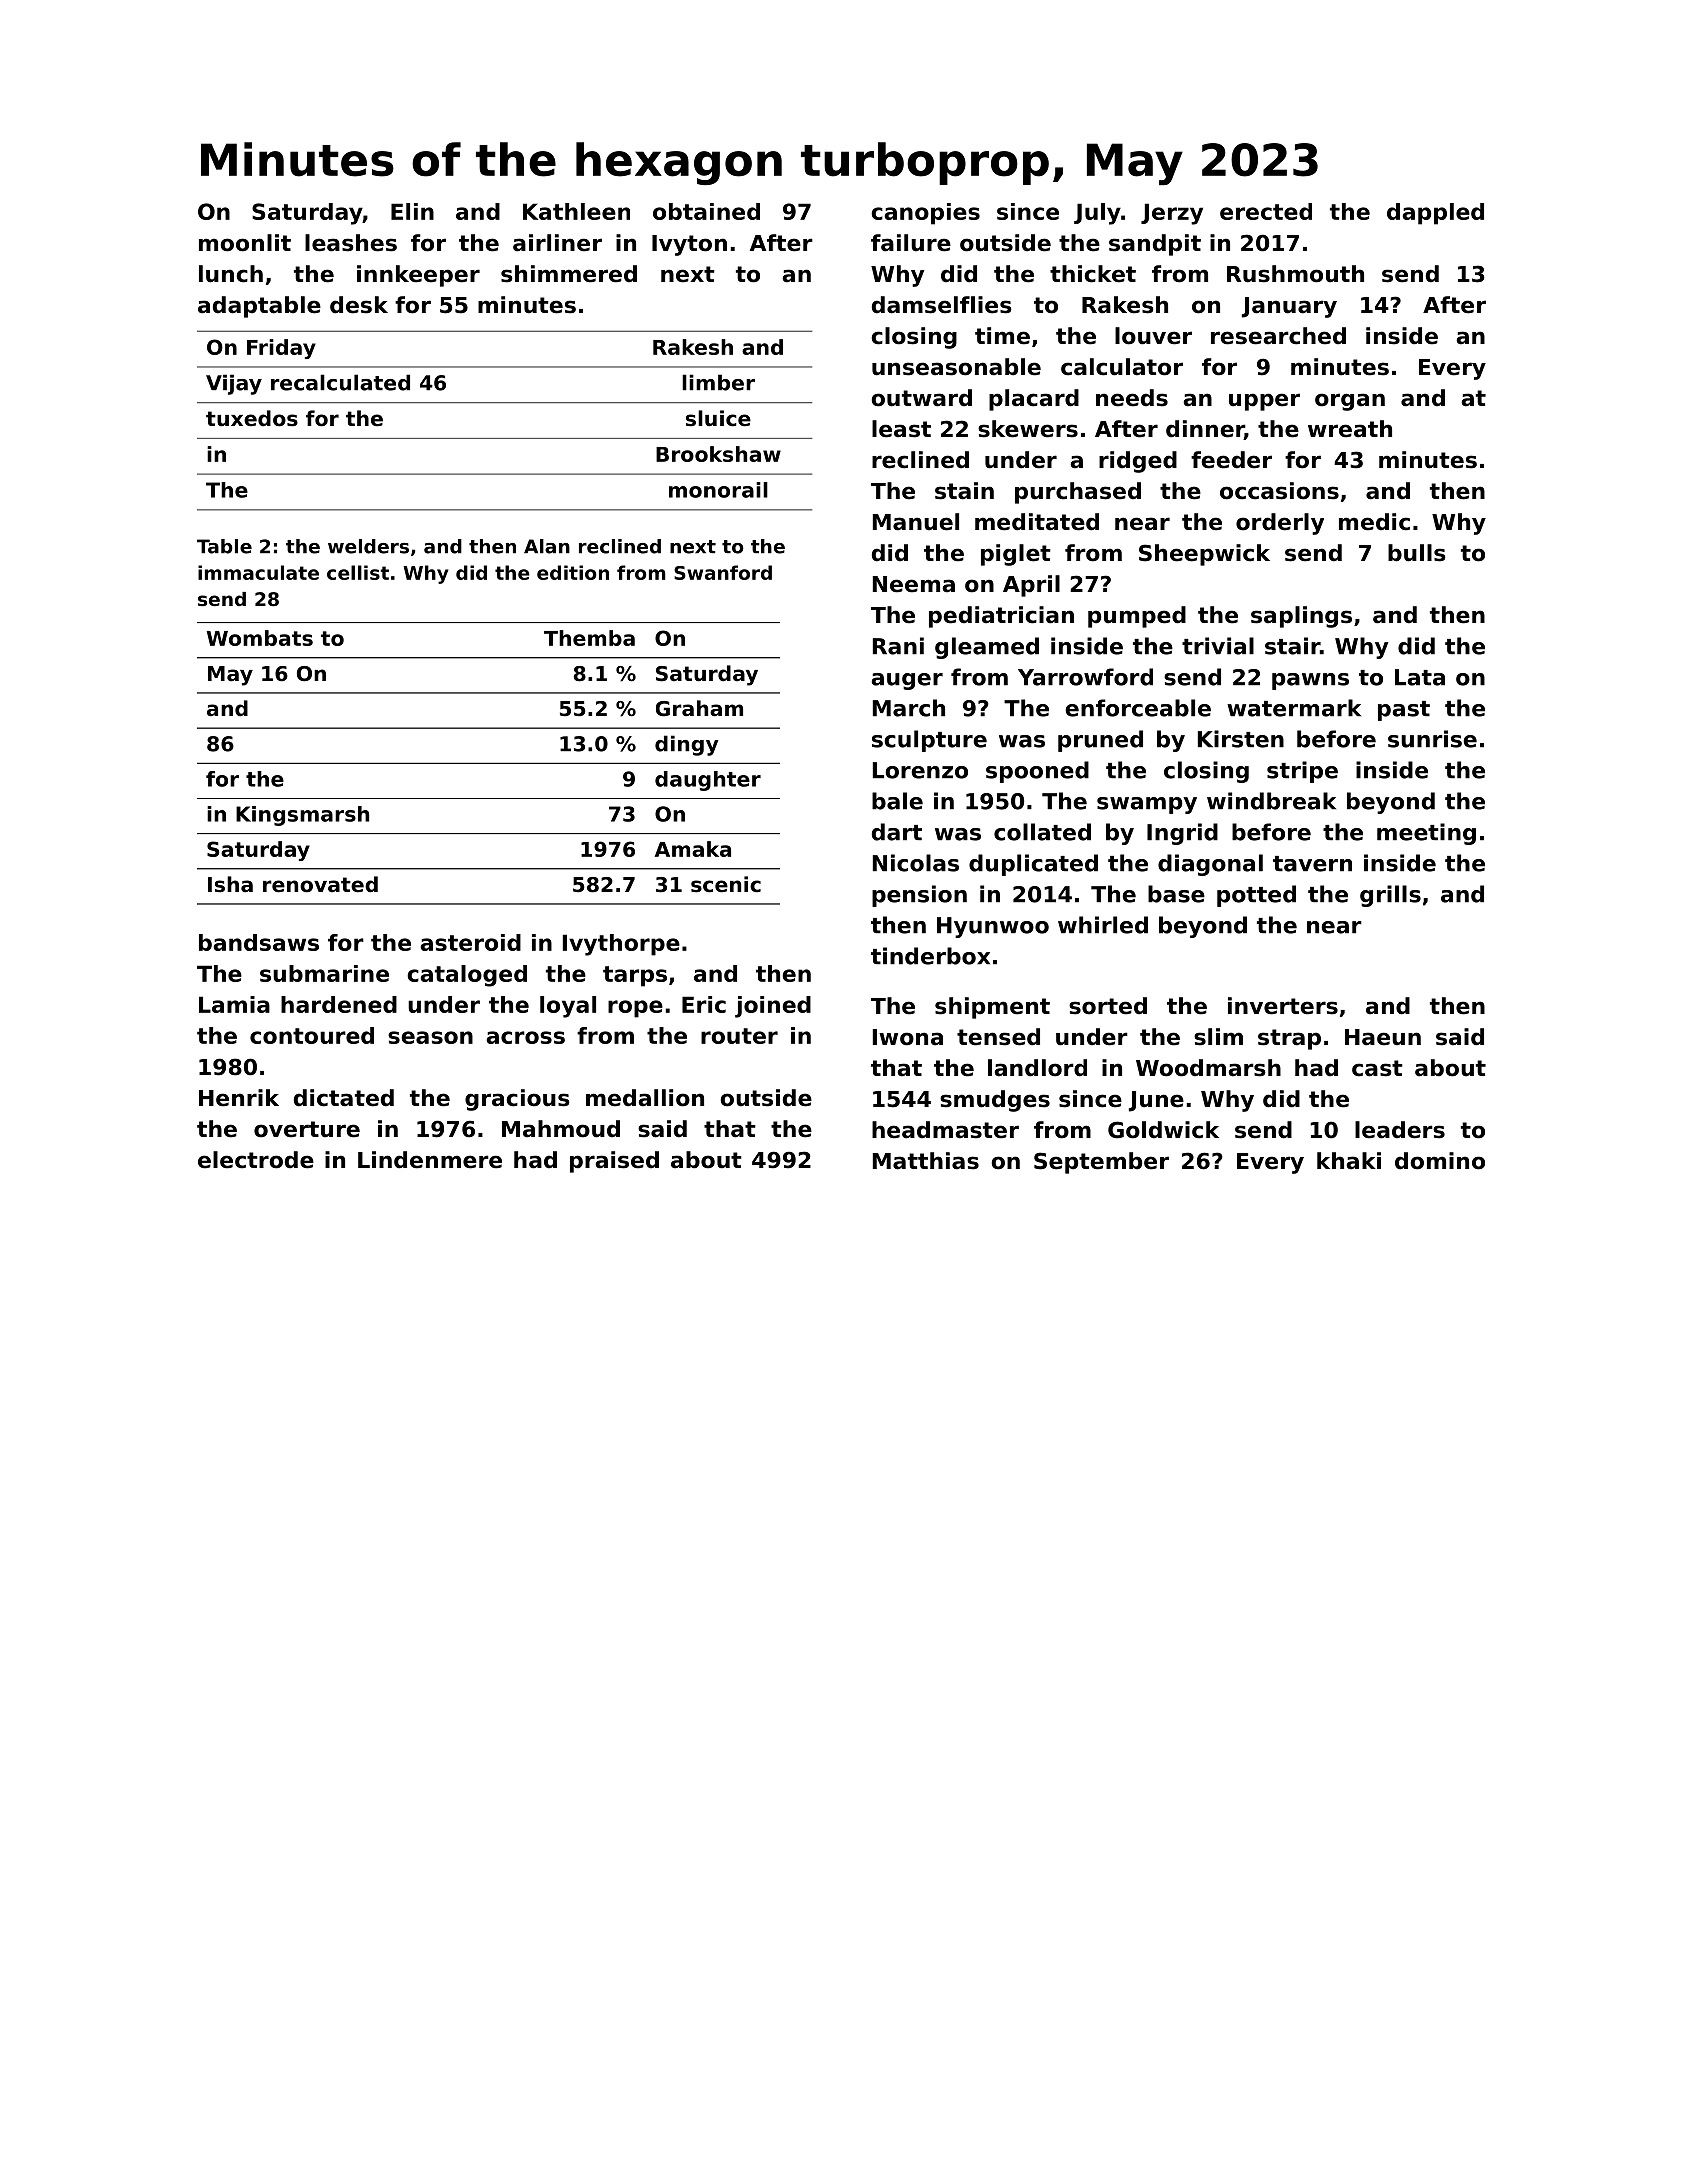 The image size is (1683, 2178). Describe the element at coordinates (1163, 1130) in the screenshot. I see `Goldwick` at that location.
